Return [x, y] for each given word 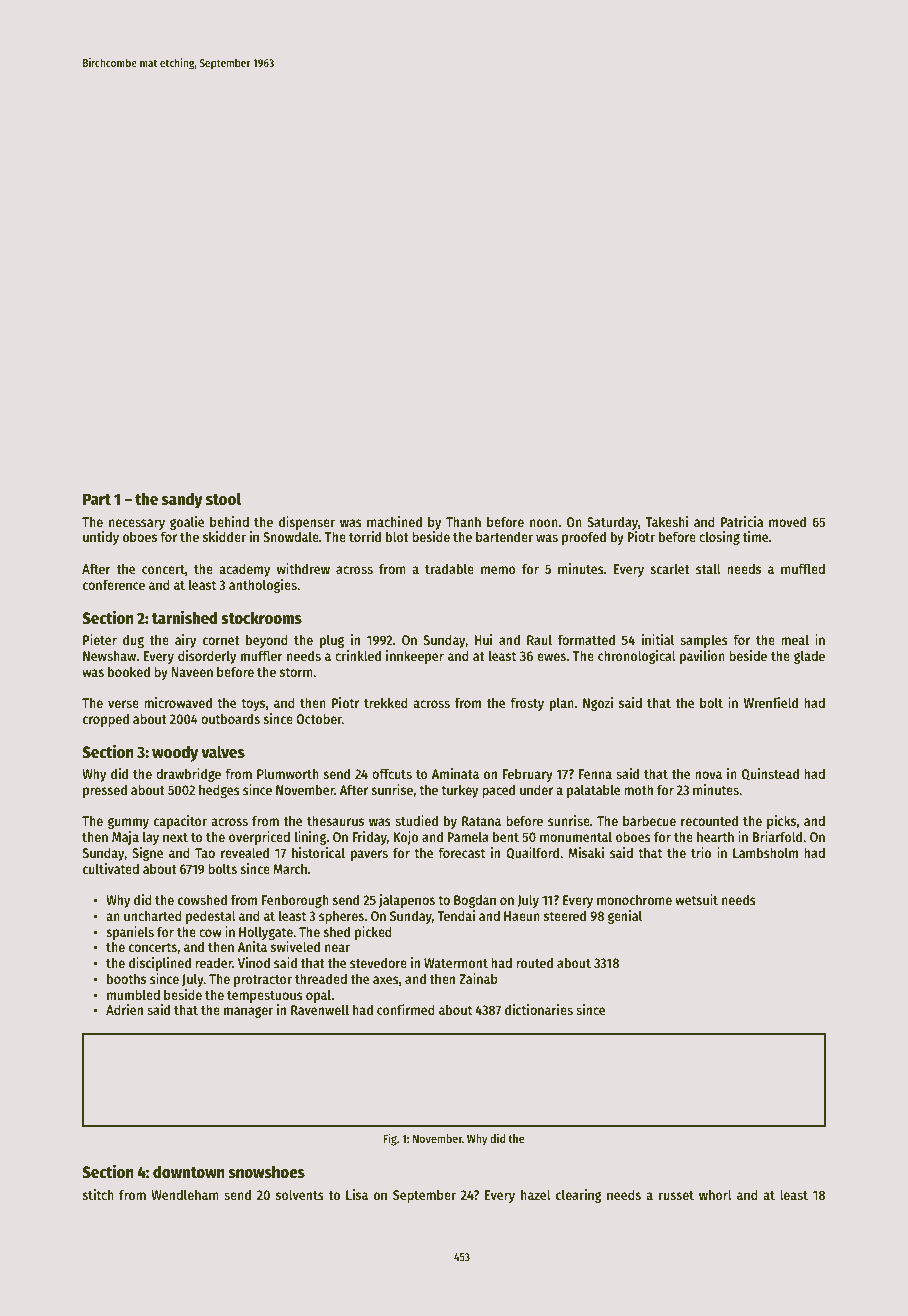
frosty [527, 704]
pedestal [211, 917]
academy [245, 570]
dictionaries [539, 1009]
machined [394, 521]
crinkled [358, 655]
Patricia [742, 521]
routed [534, 962]
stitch [98, 1194]
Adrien [124, 1009]
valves [223, 752]
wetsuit [696, 899]
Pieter [100, 639]
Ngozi [598, 704]
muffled [803, 568]
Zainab [478, 978]
